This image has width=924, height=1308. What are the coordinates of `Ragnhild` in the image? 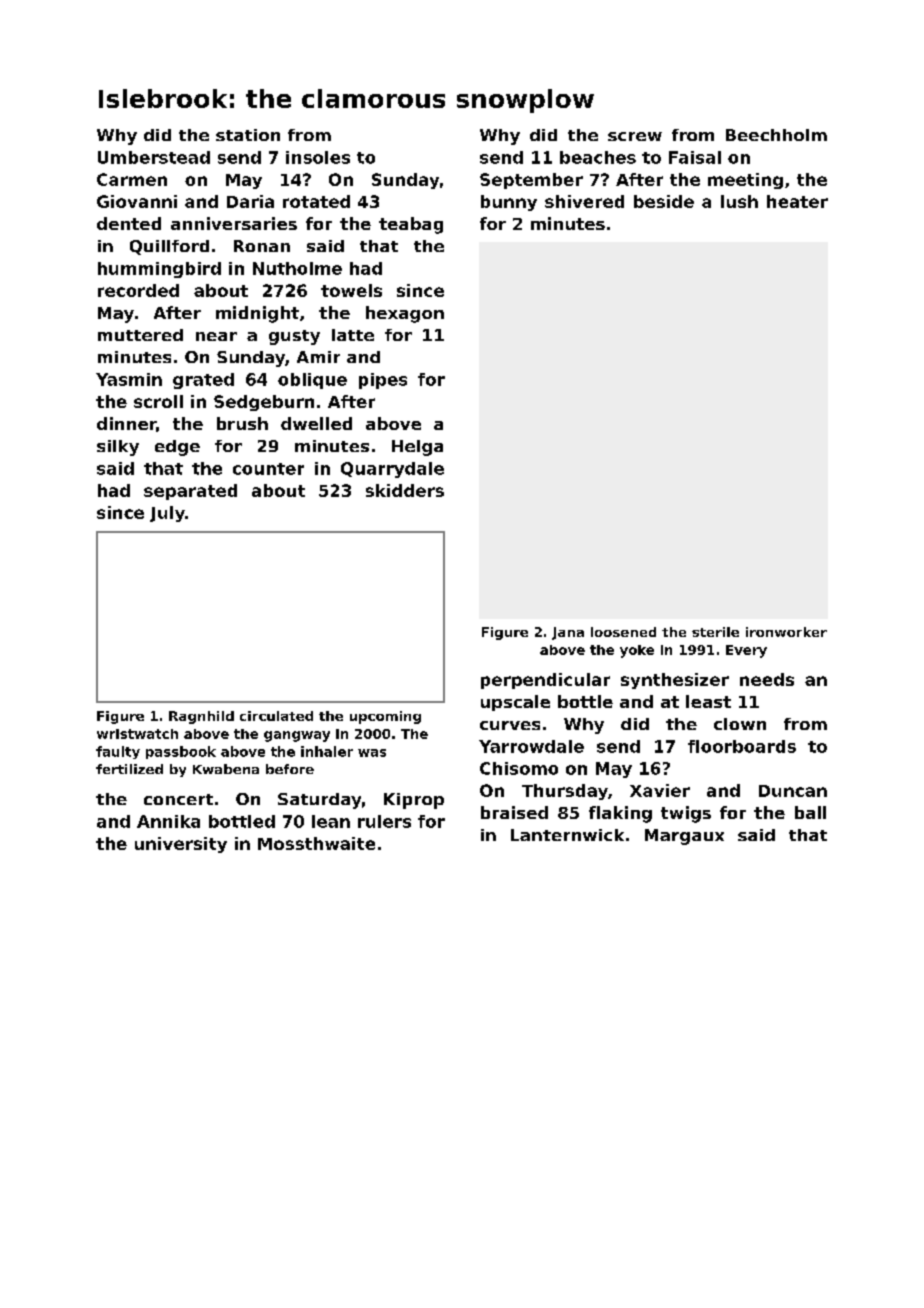 It's located at (201, 717).
